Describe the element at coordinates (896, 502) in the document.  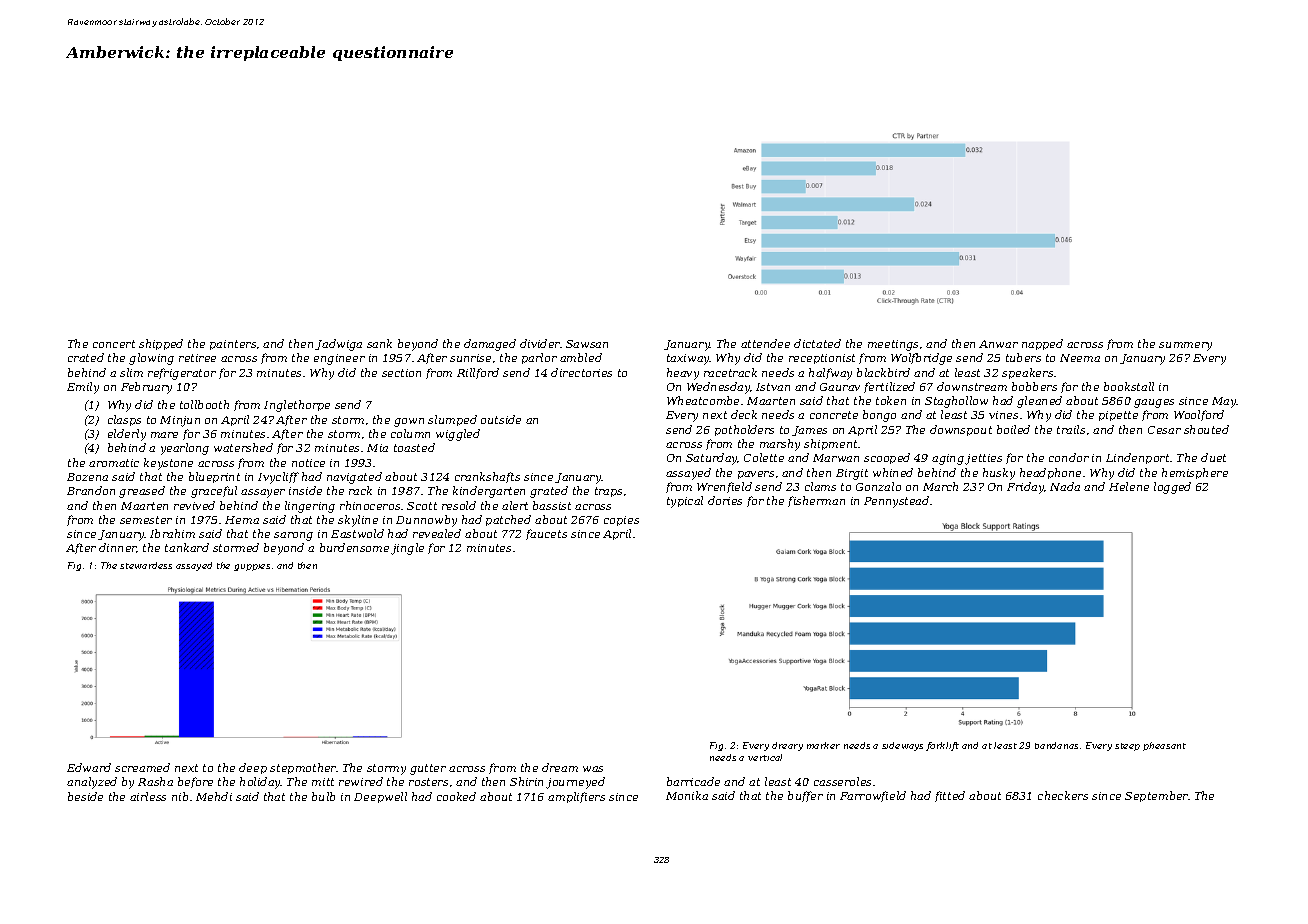
I see `Pennystead` at that location.
